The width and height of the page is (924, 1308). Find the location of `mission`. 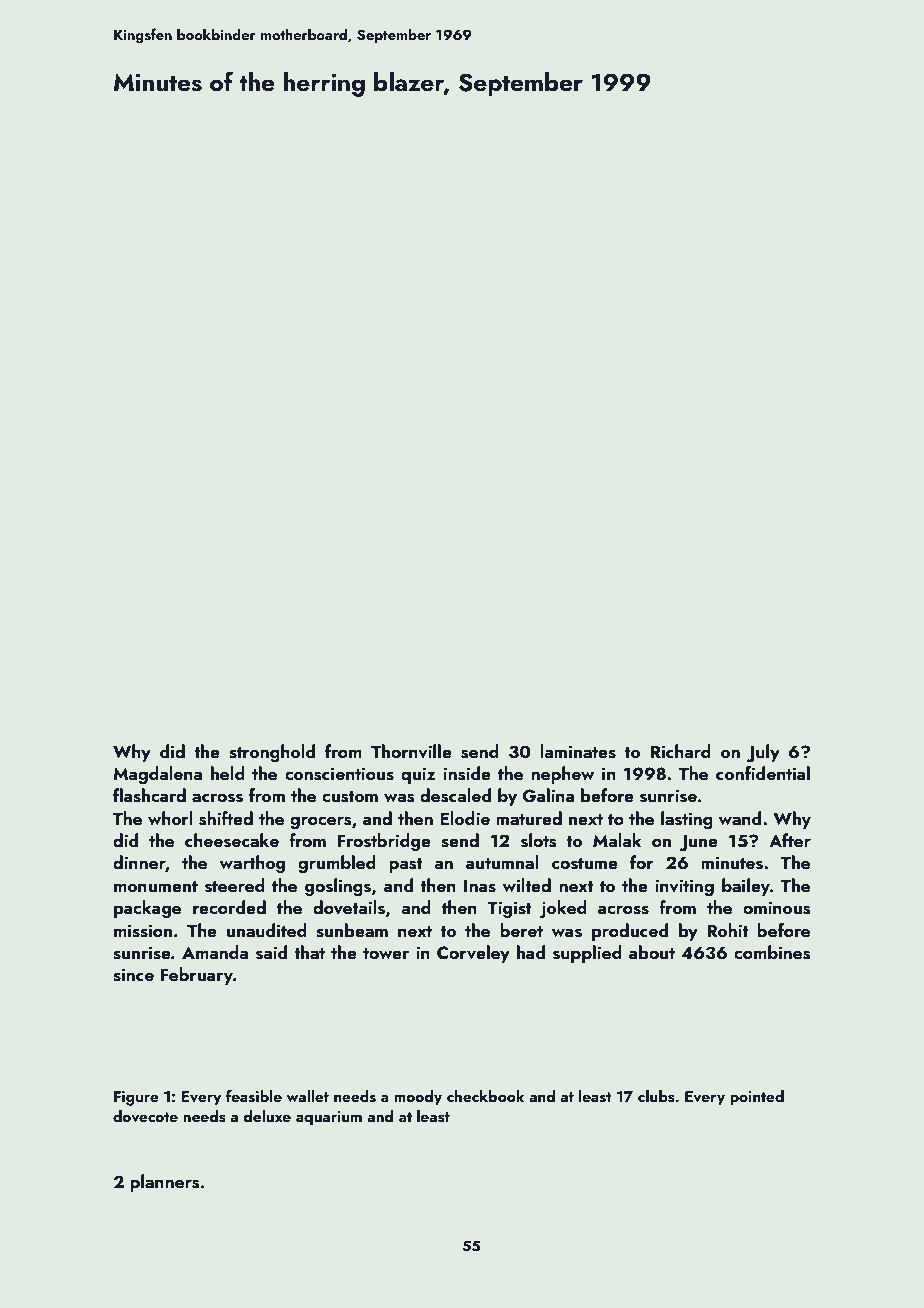

mission is located at coordinates (143, 931).
